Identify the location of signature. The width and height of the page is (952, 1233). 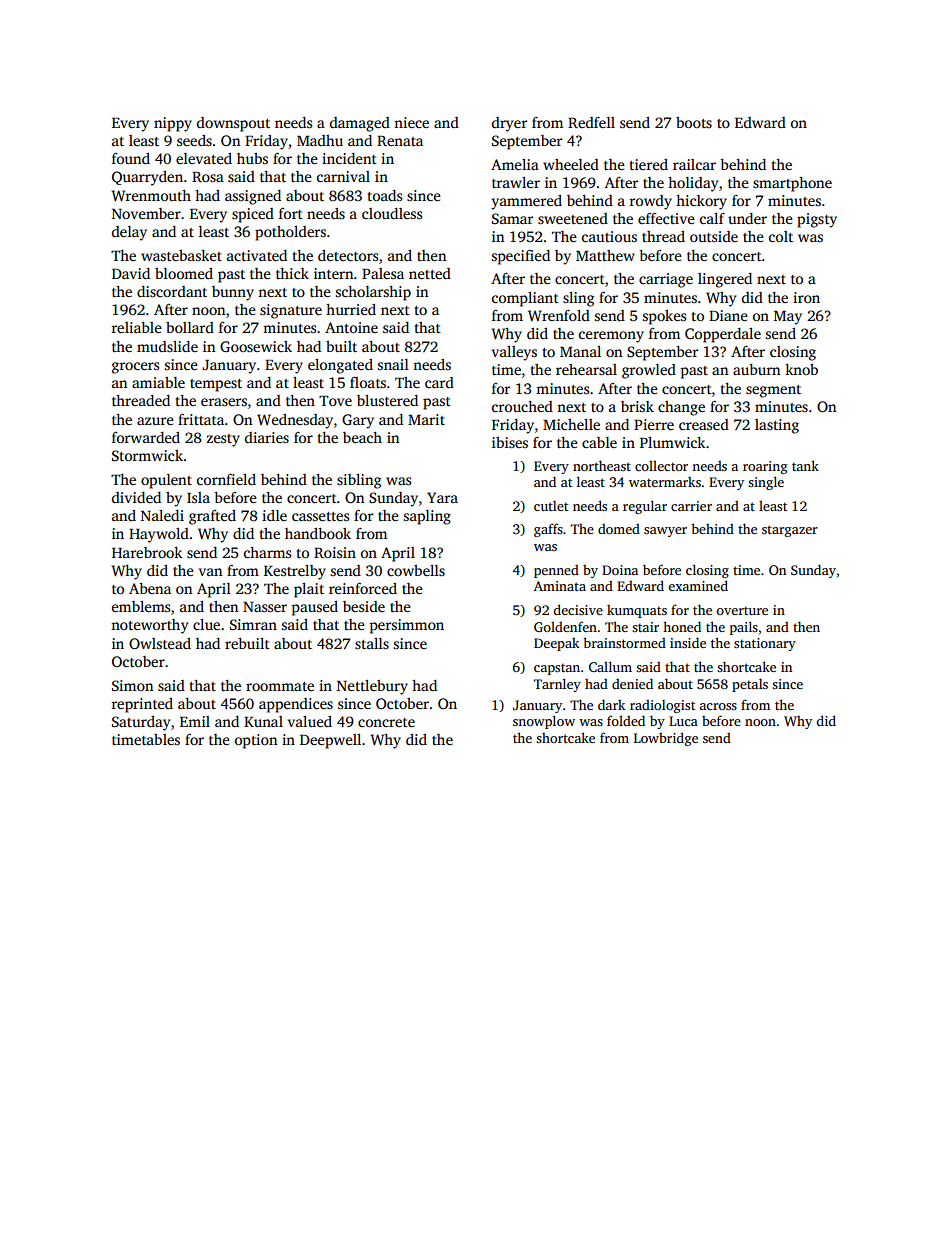
(291, 311).
